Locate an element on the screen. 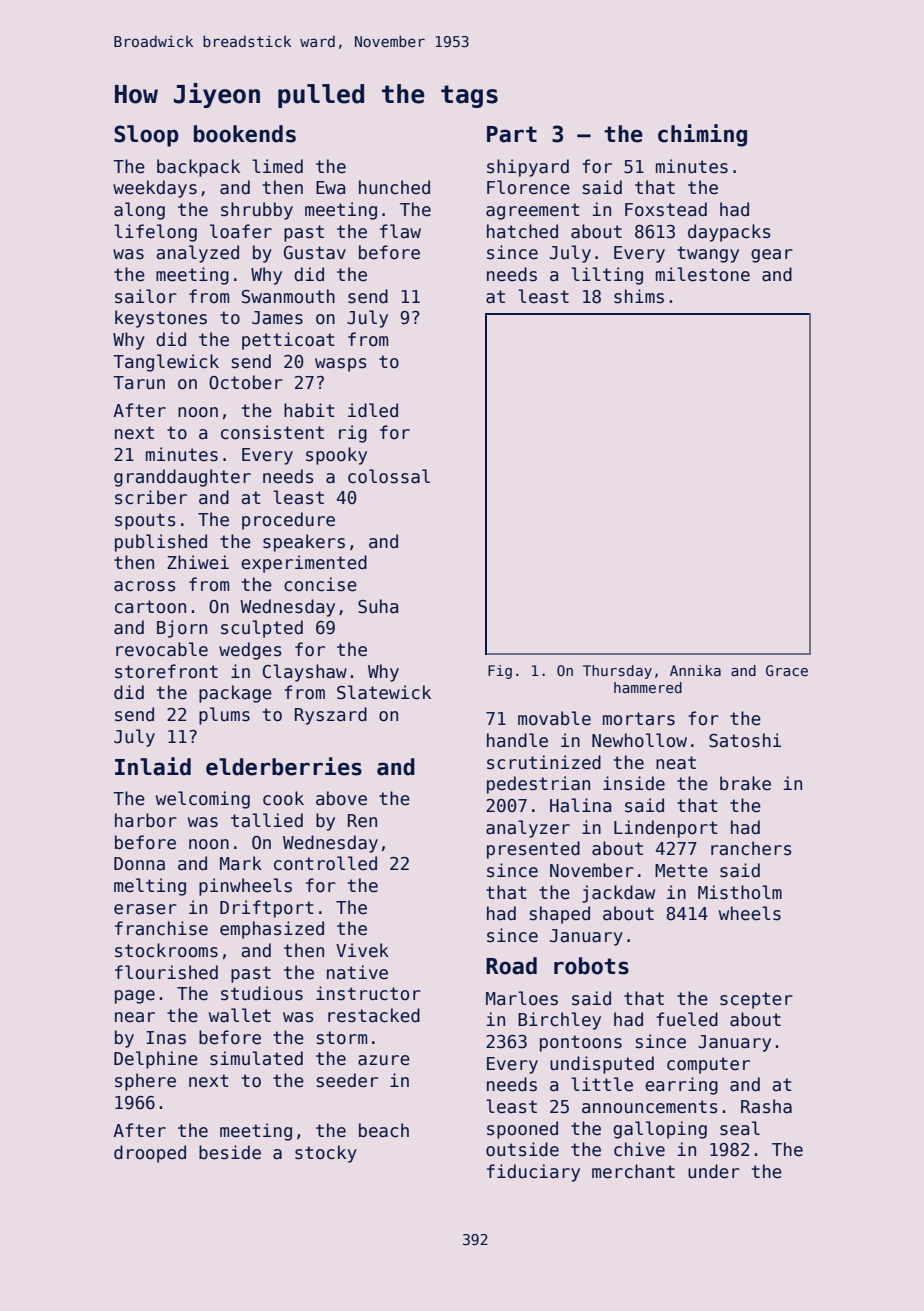 The height and width of the screenshot is (1311, 924). chiming is located at coordinates (702, 135).
